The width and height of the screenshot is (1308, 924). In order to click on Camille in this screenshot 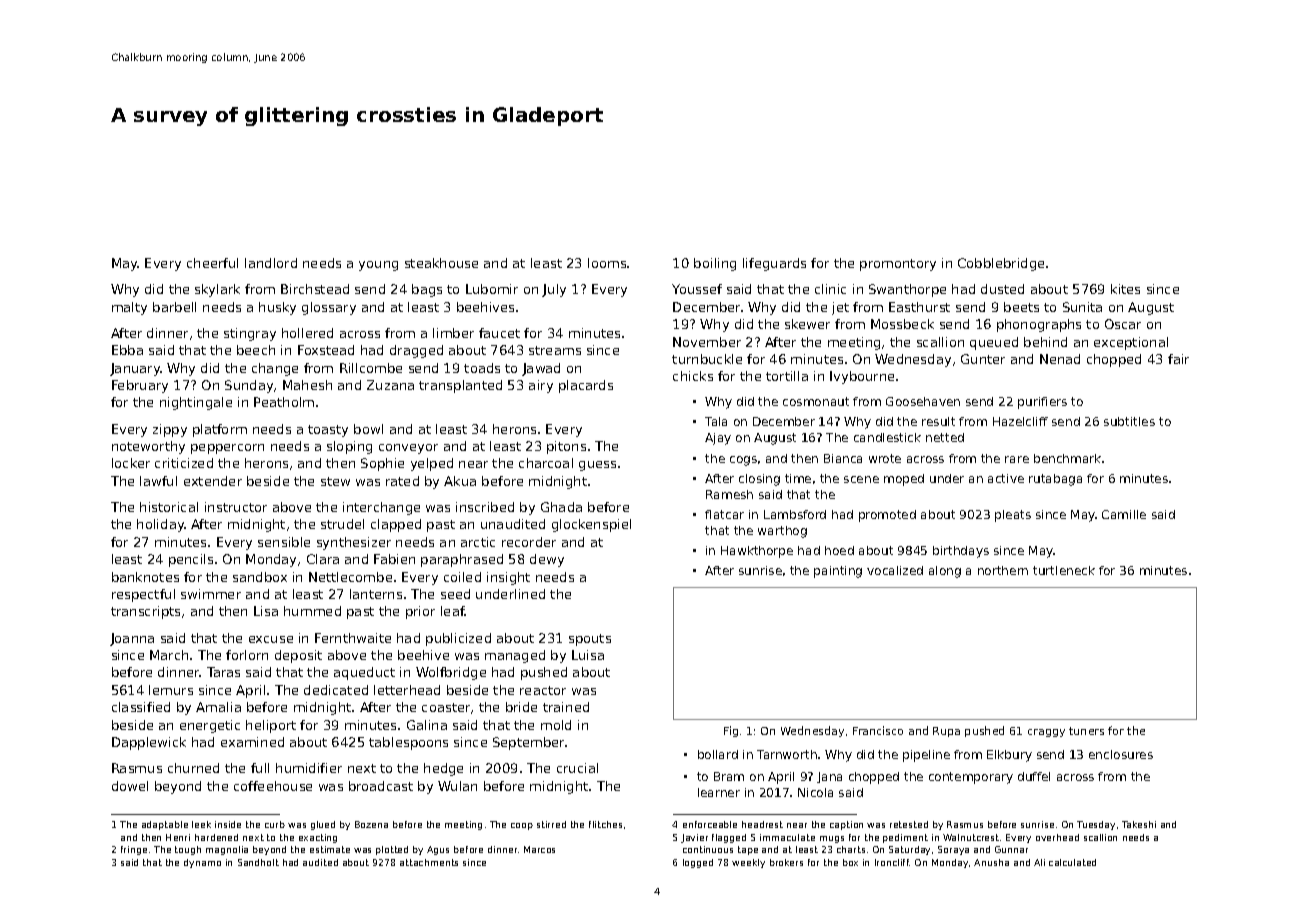, I will do `click(1124, 514)`.
